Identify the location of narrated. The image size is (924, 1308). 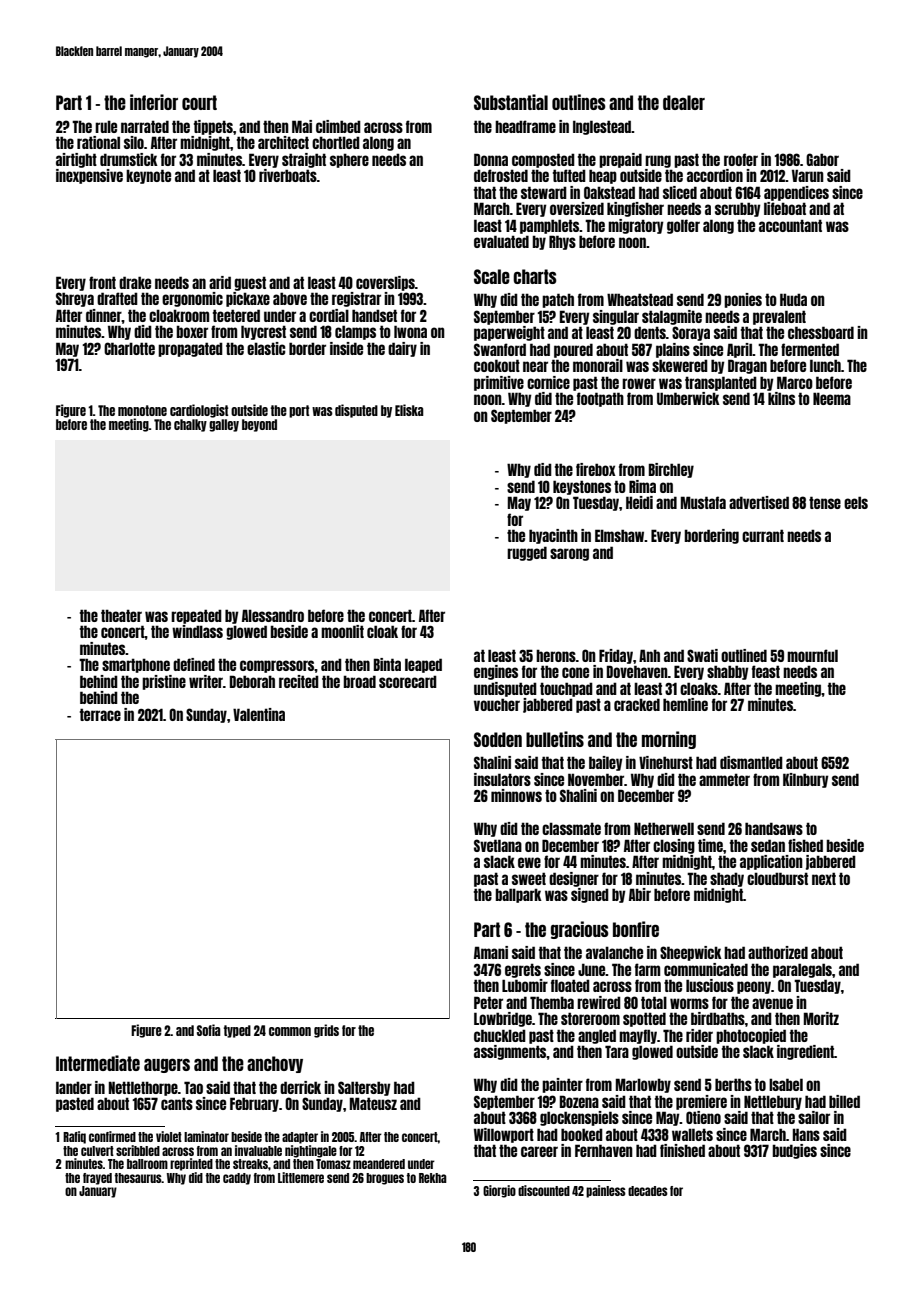
(145, 126).
